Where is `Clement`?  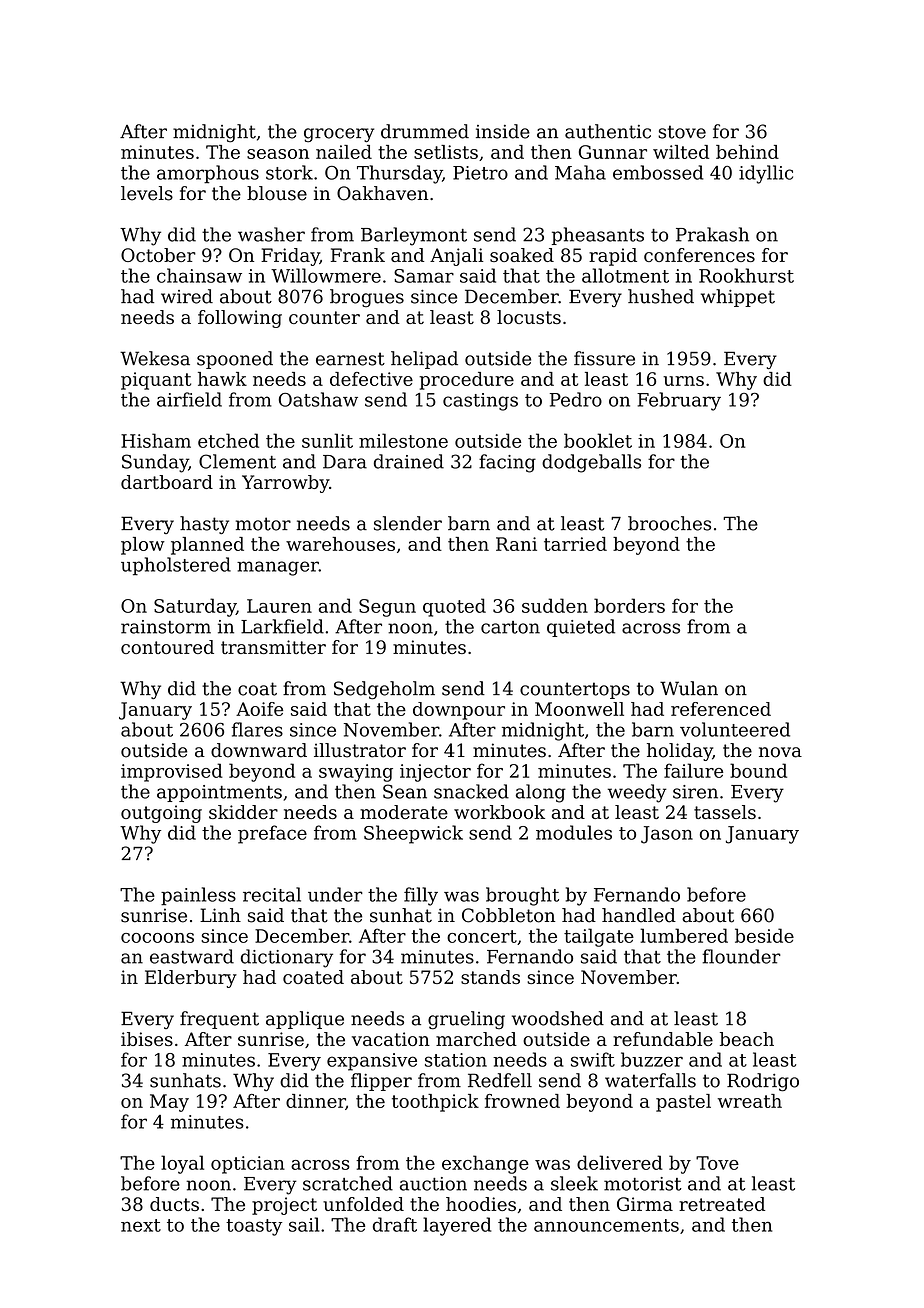 Clement is located at coordinates (237, 461).
